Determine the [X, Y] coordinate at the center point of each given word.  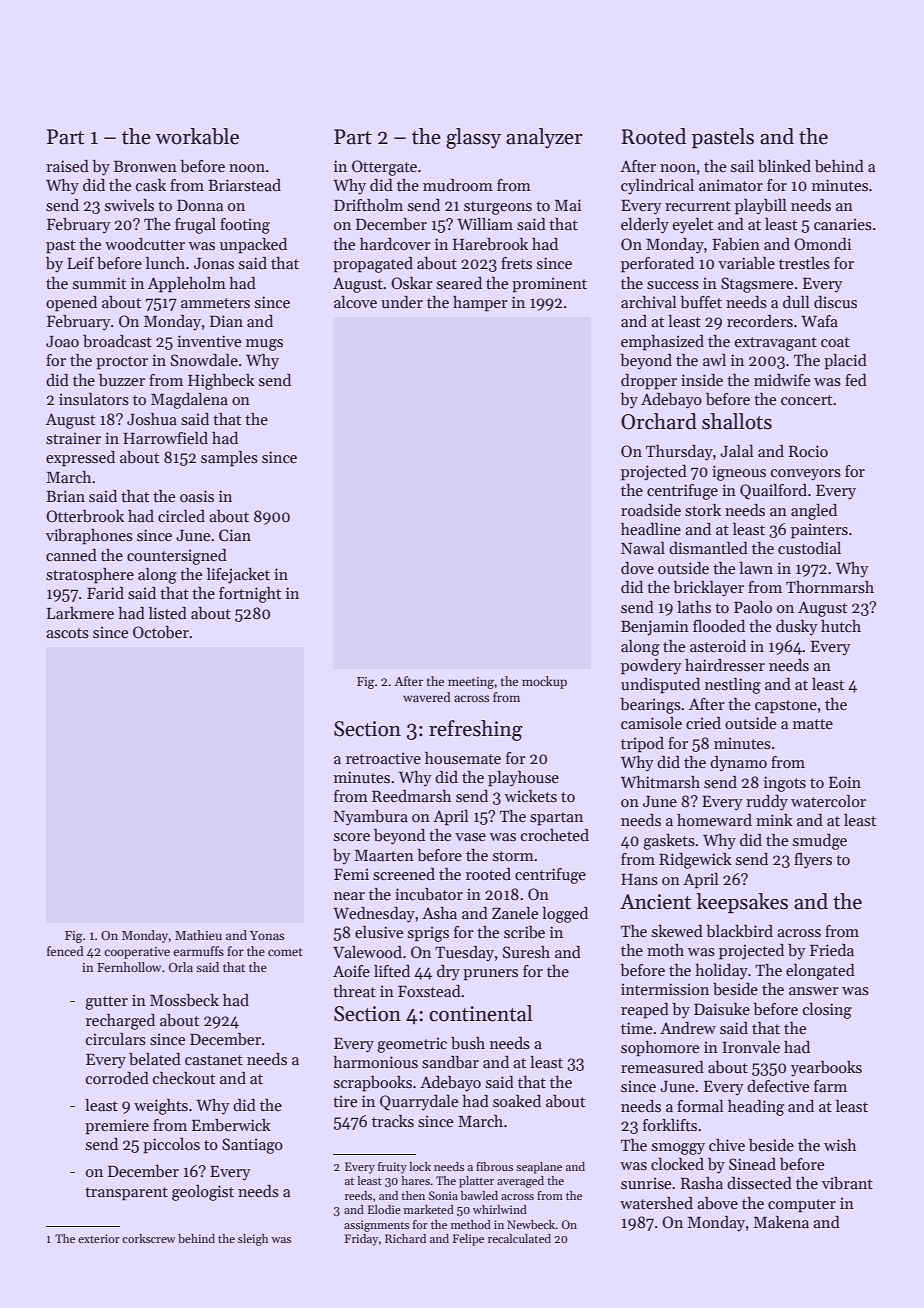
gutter [106, 1003]
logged [565, 915]
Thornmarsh [830, 587]
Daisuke [722, 1009]
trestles [804, 263]
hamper [480, 304]
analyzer [544, 138]
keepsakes [742, 903]
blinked [784, 166]
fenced [65, 951]
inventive [209, 341]
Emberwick [231, 1125]
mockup [544, 682]
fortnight [250, 595]
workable [197, 136]
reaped [645, 1011]
